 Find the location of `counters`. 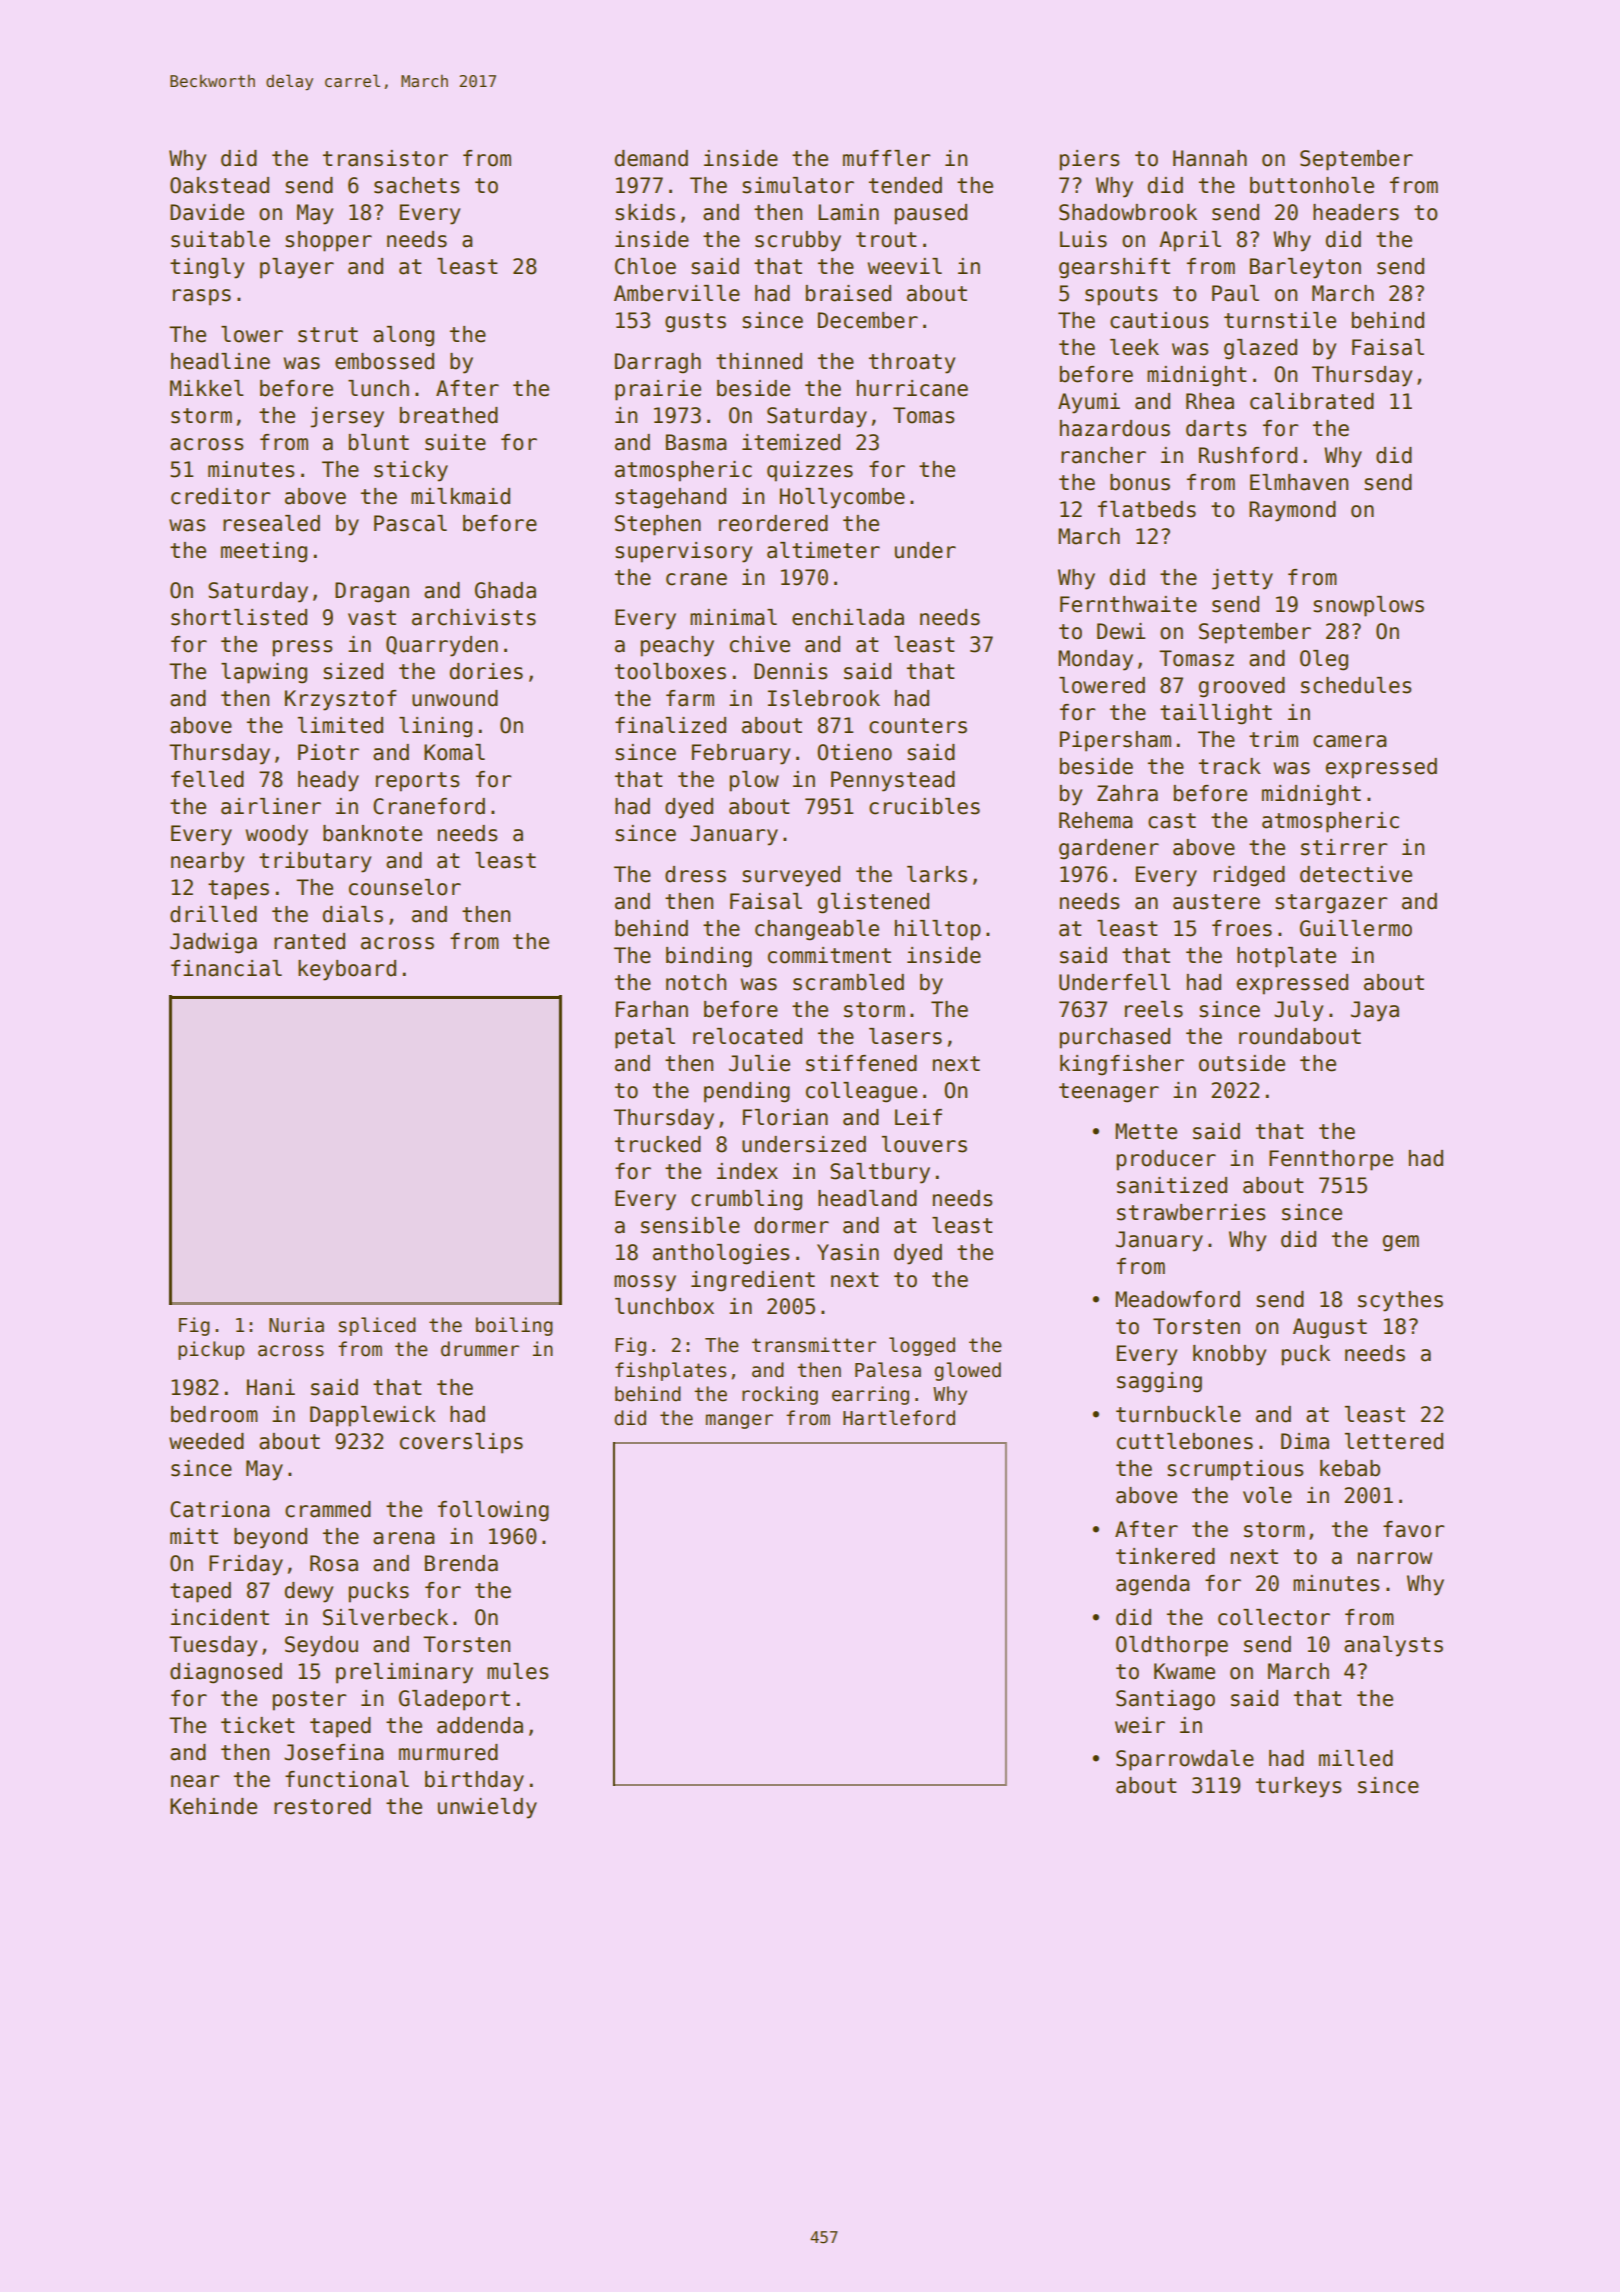

counters is located at coordinates (918, 726).
